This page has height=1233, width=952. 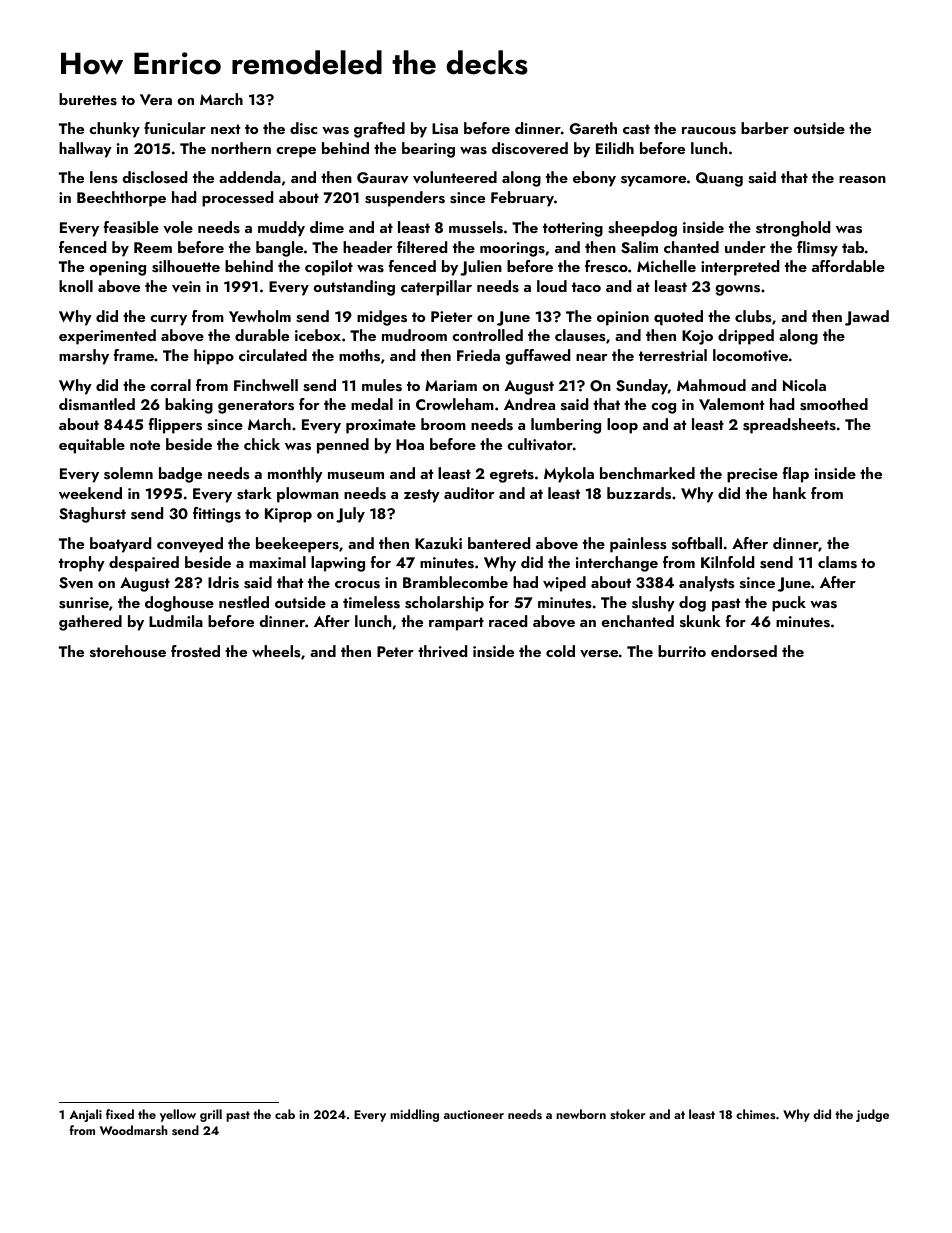 I want to click on reason, so click(x=862, y=180).
